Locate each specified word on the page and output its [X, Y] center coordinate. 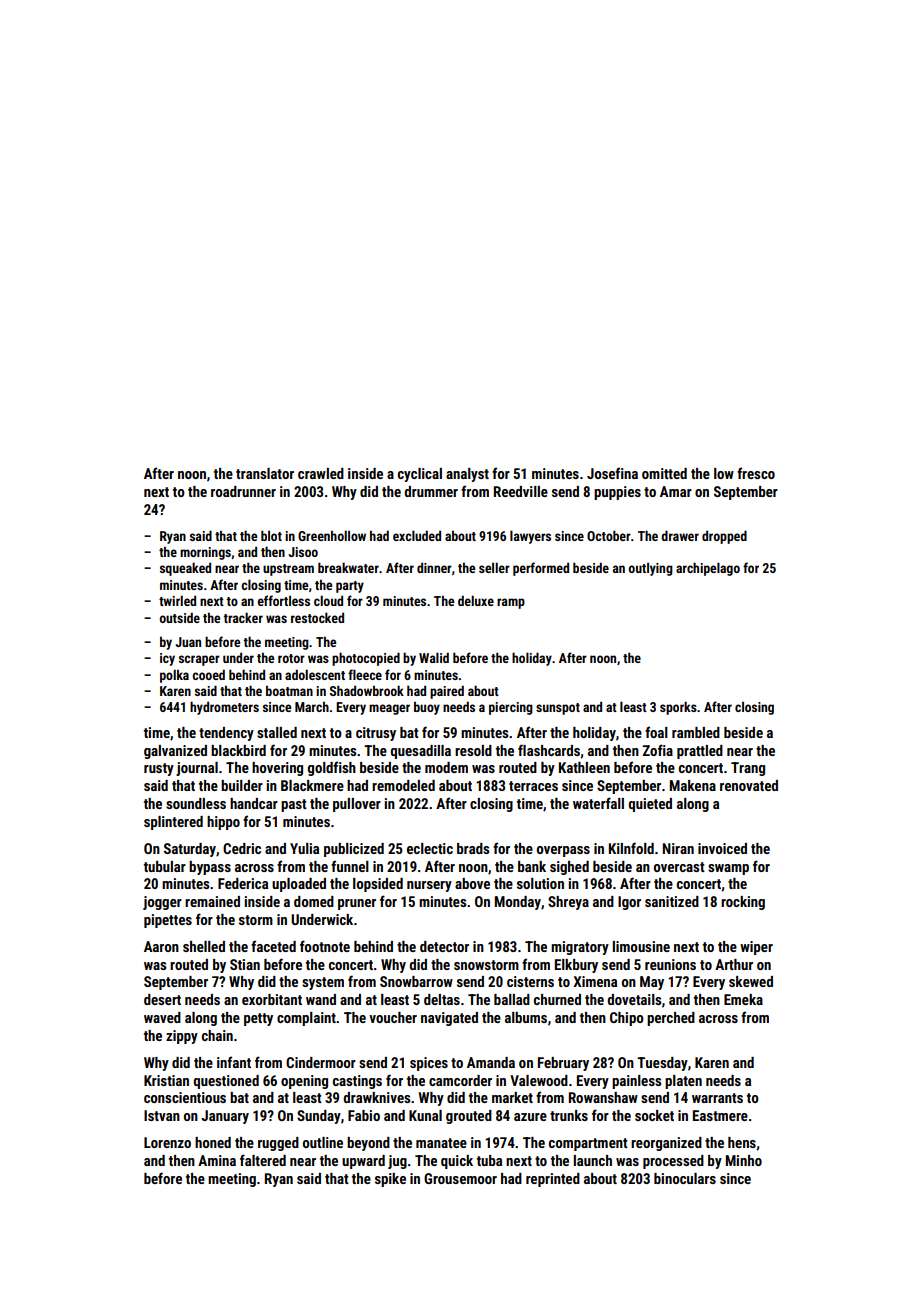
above [472, 883]
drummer [431, 491]
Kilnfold [631, 848]
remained [212, 901]
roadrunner [243, 491]
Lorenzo [167, 1142]
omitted [664, 473]
